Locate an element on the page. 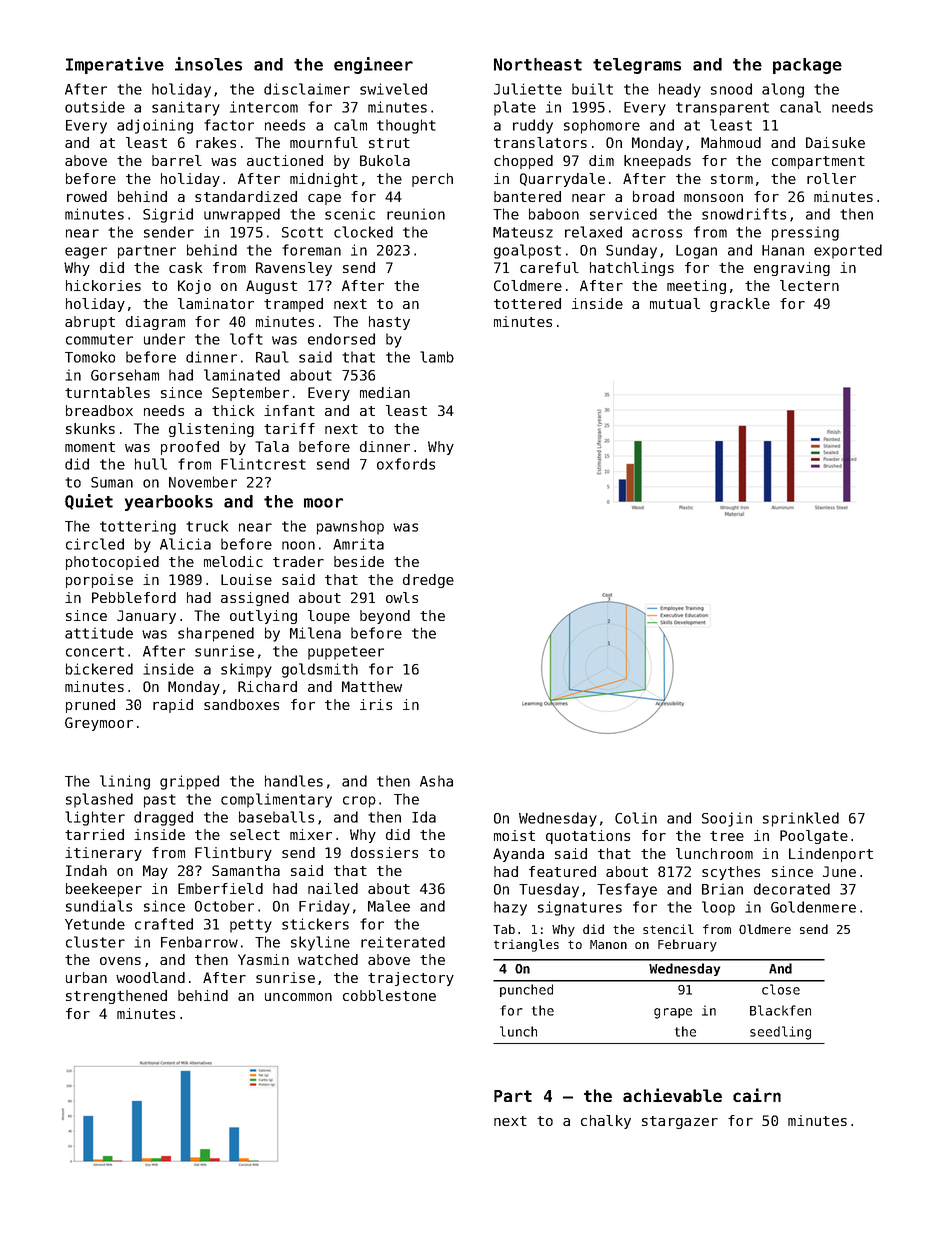 Image resolution: width=952 pixels, height=1233 pixels. Malee is located at coordinates (389, 906).
